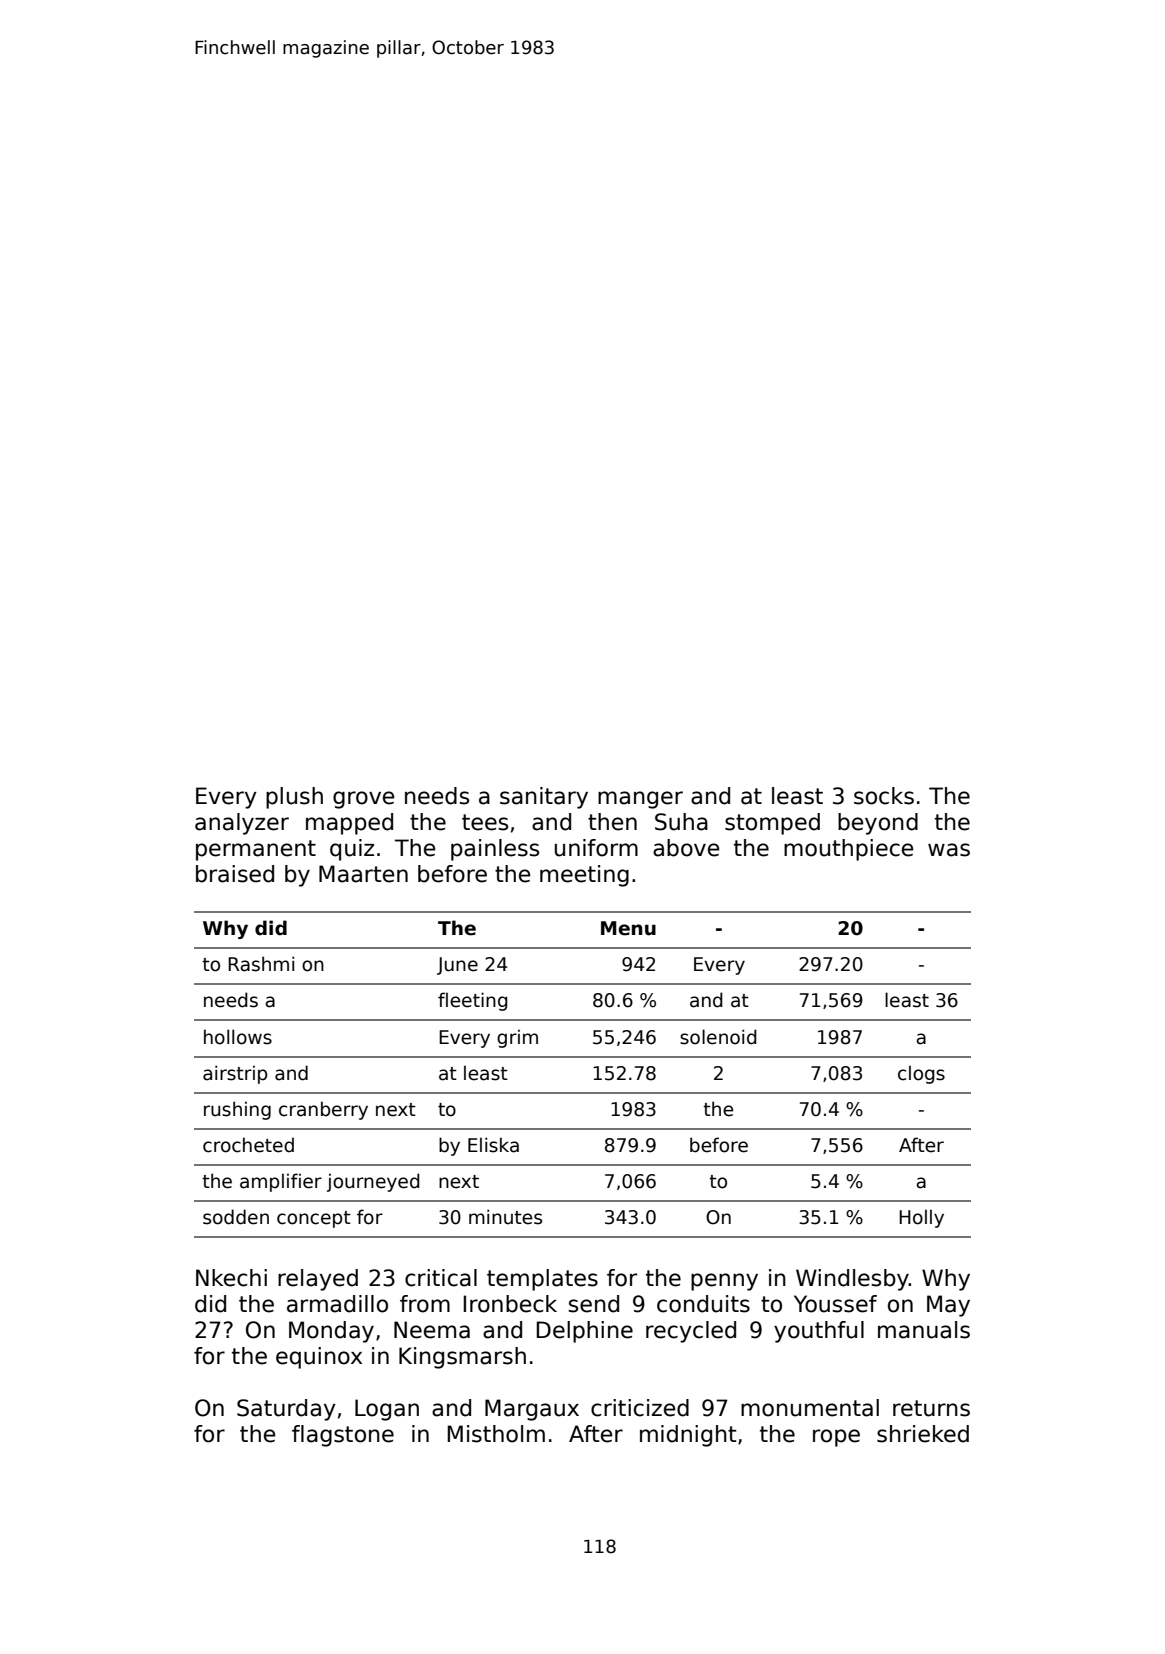 The image size is (1165, 1654). I want to click on crocheted, so click(248, 1145).
